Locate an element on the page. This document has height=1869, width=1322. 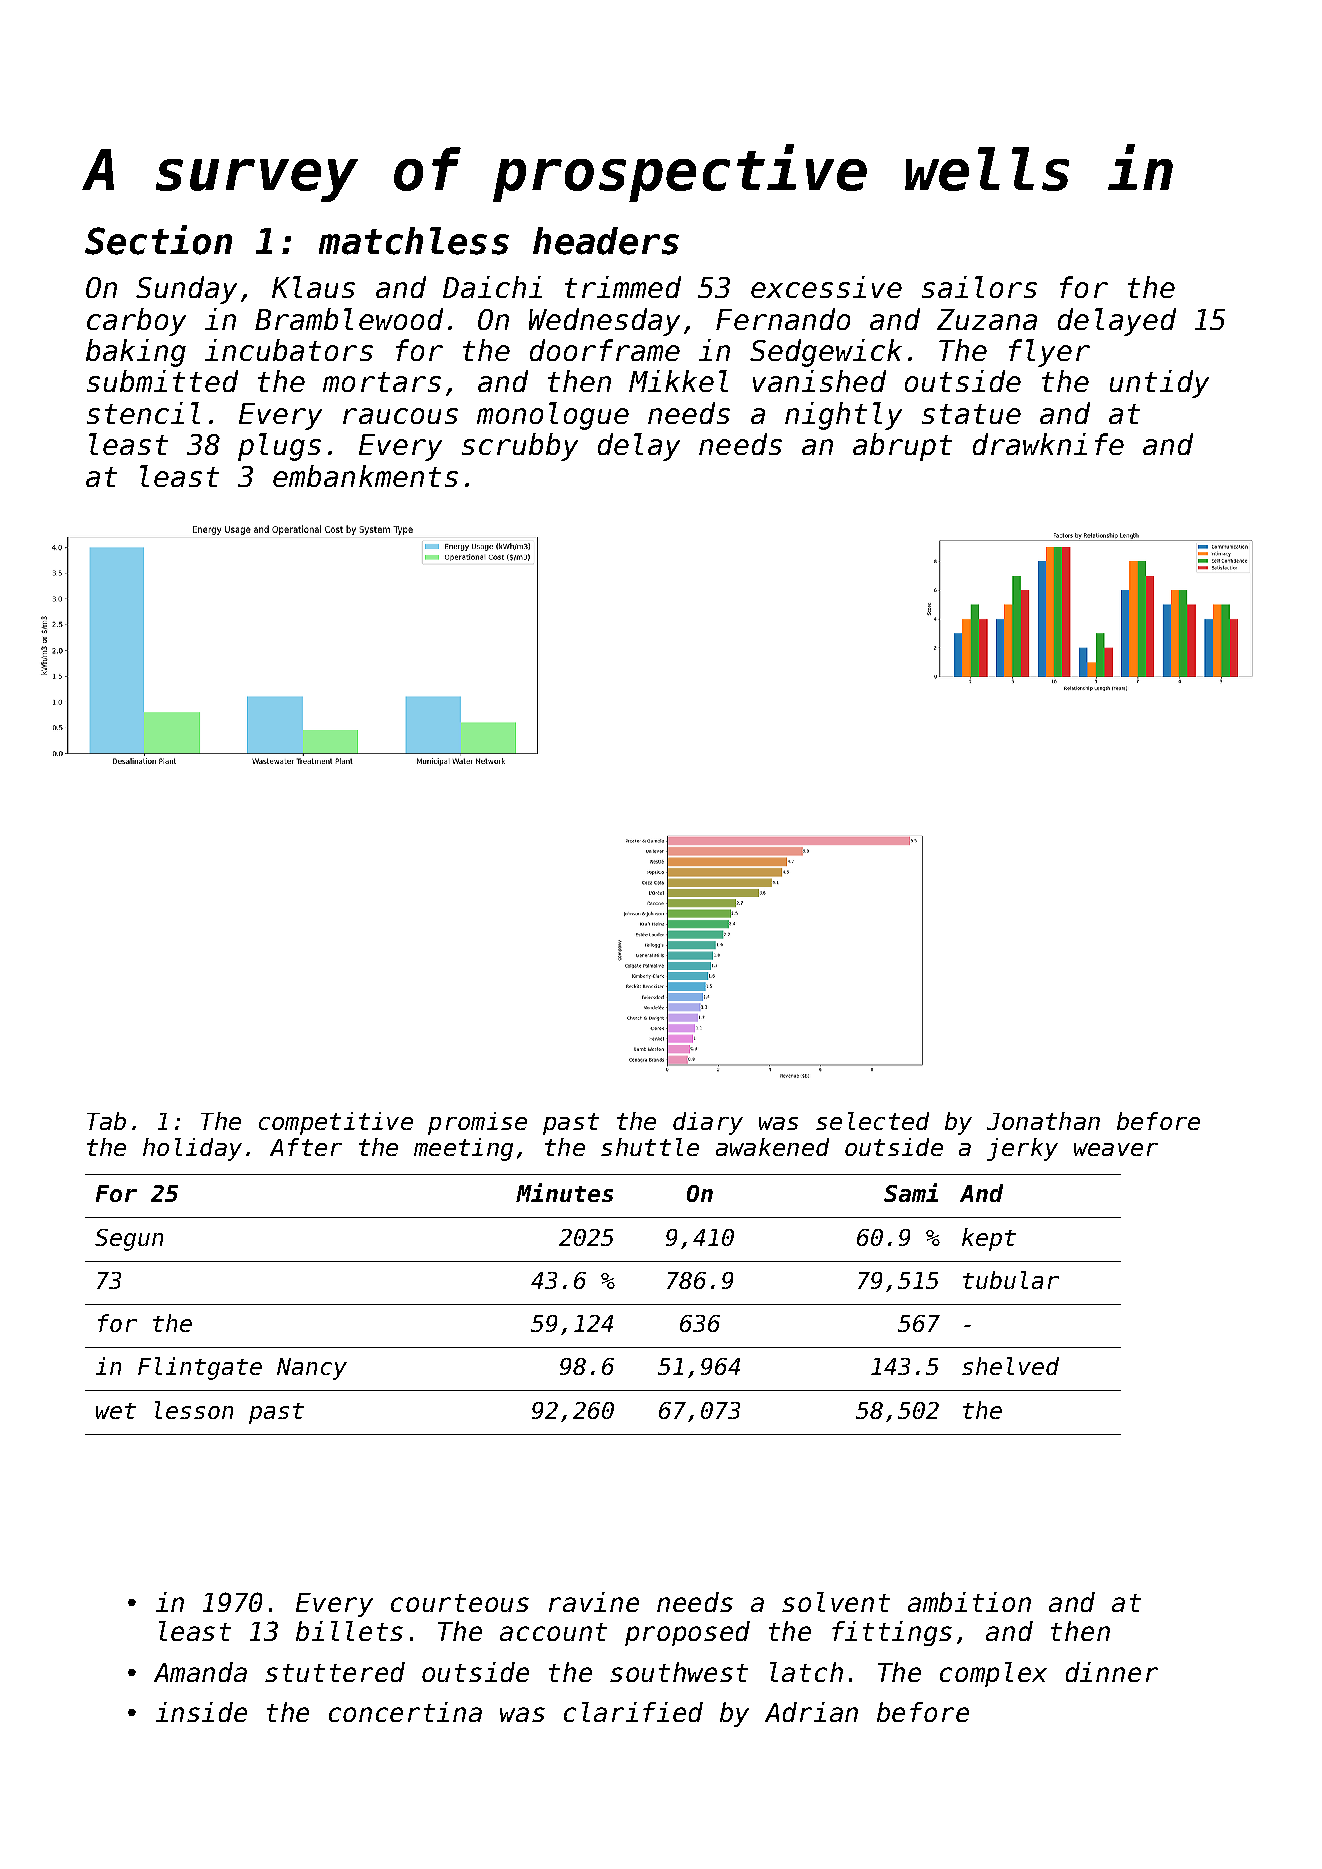
Nancy is located at coordinates (312, 1369).
